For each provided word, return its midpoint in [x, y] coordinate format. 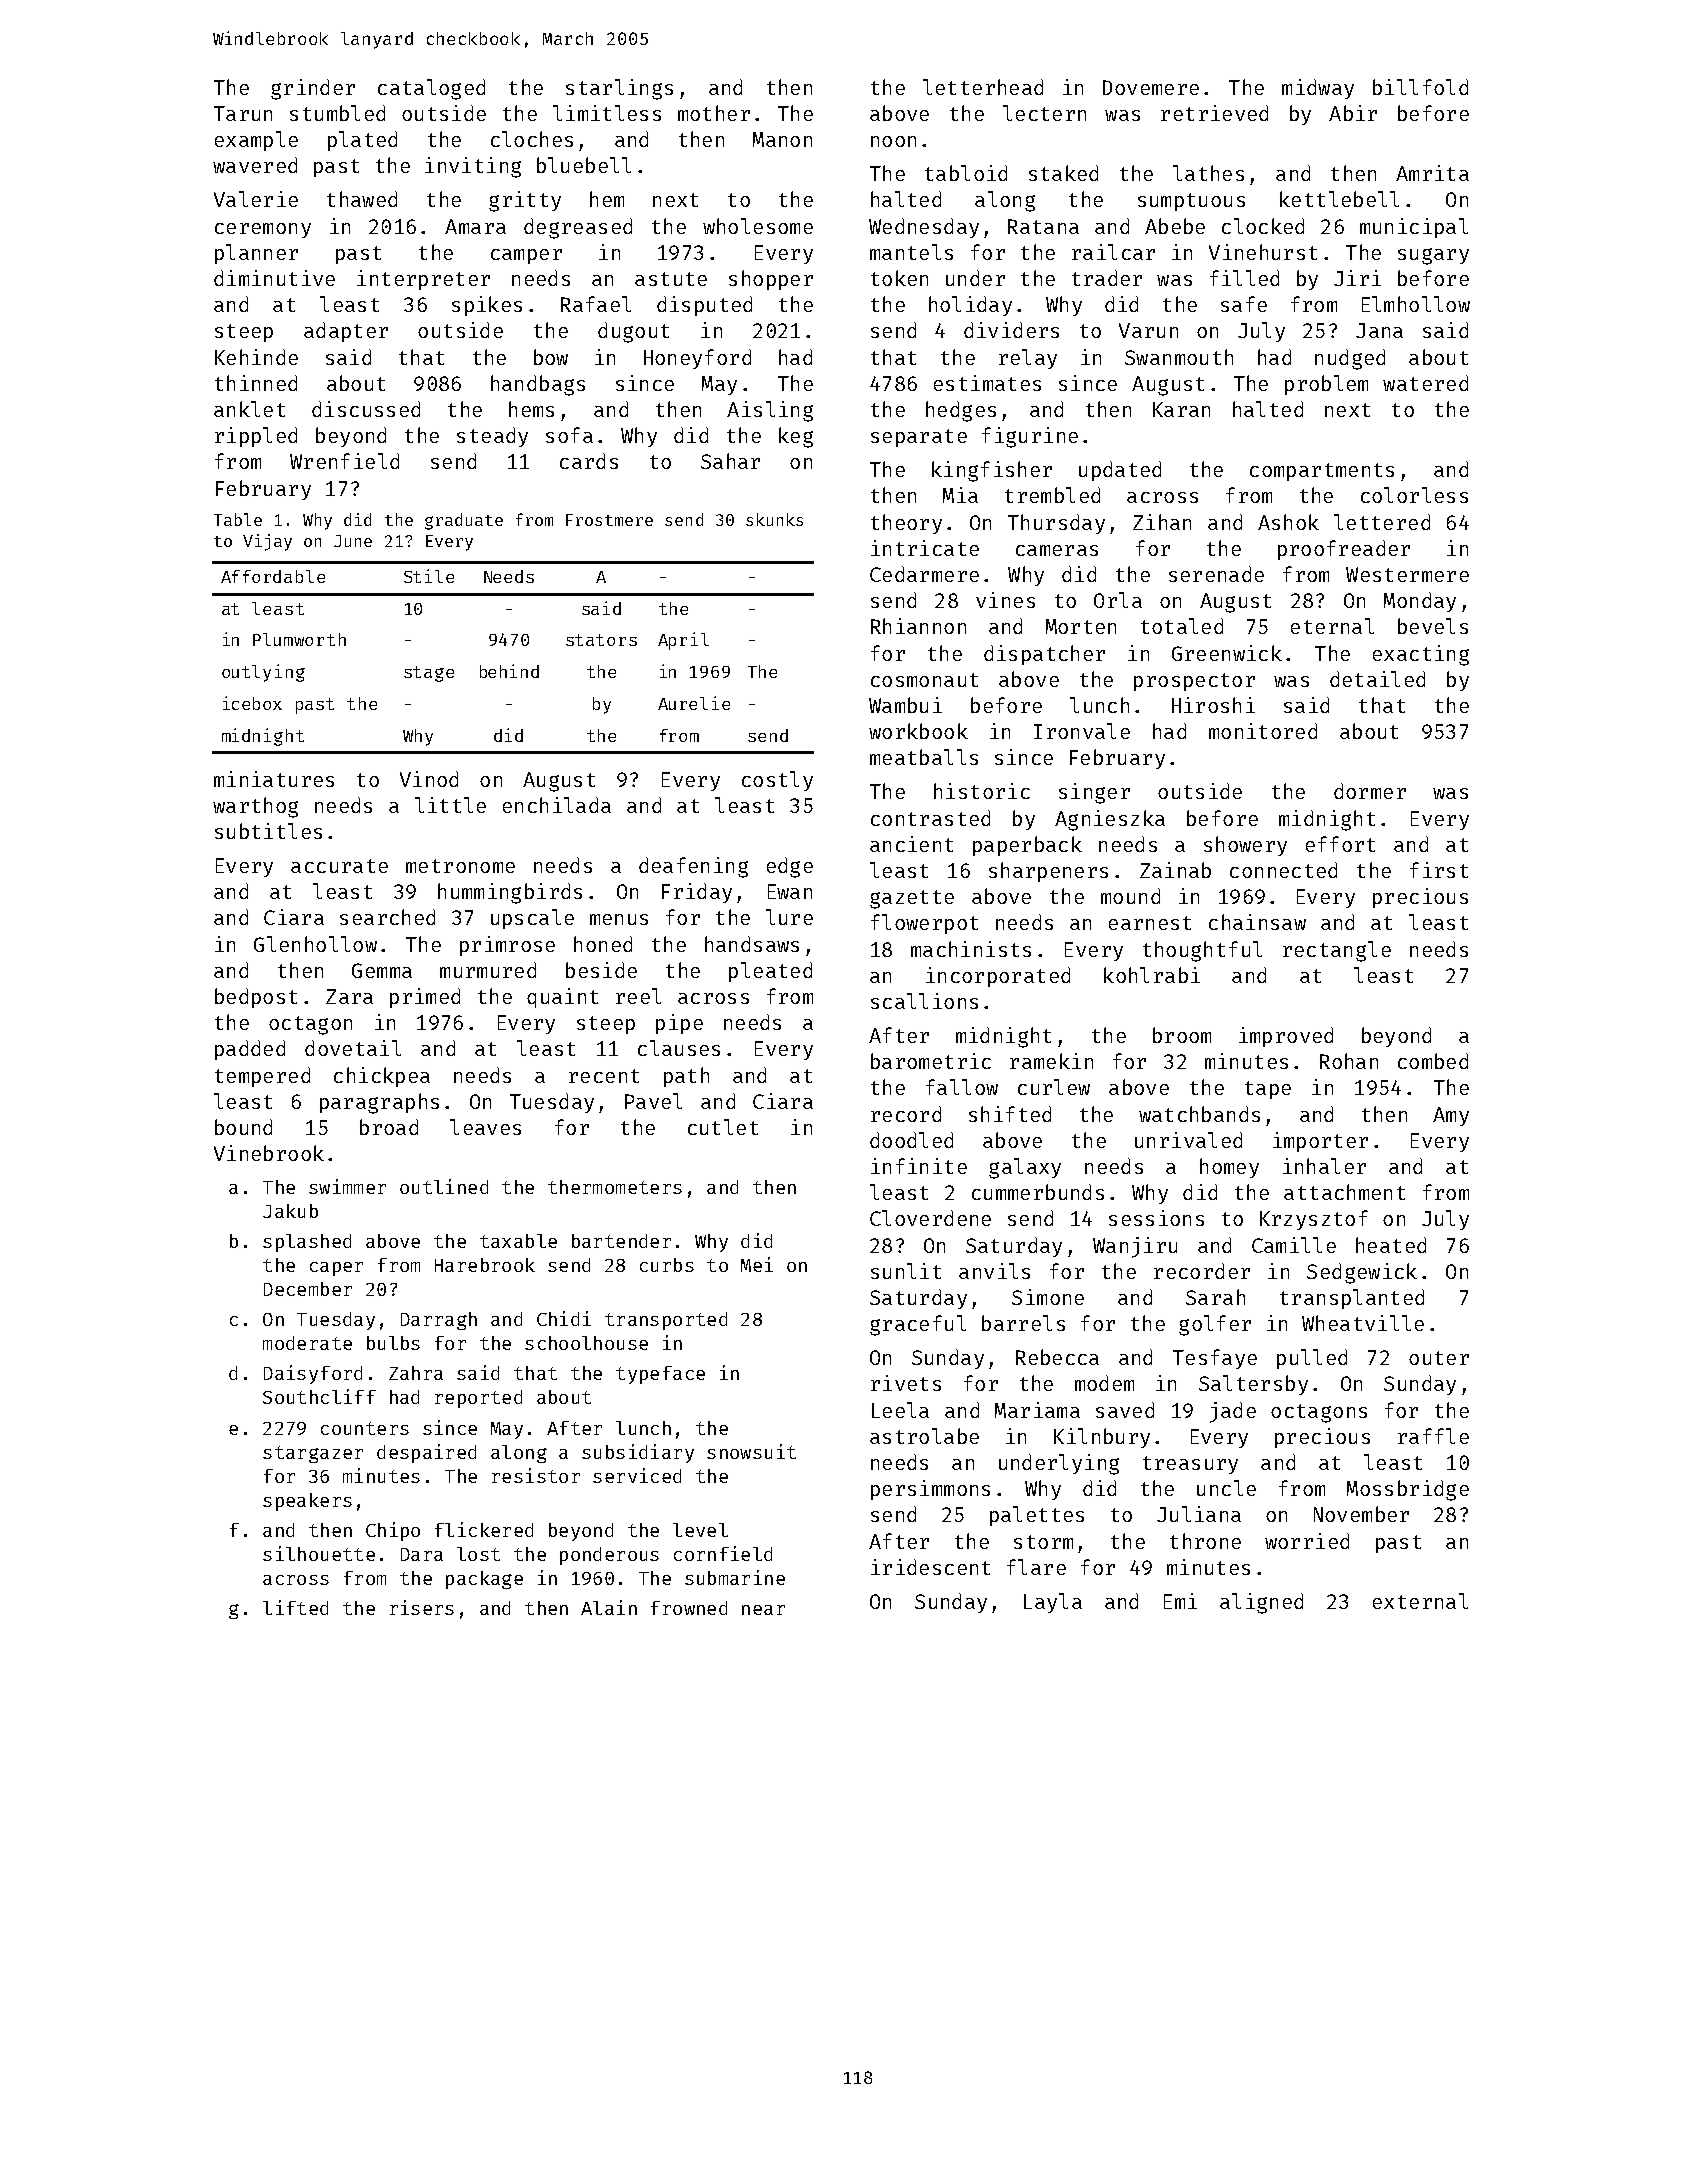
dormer [1370, 791]
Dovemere [1151, 87]
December [308, 1289]
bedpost [256, 998]
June [353, 541]
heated [1391, 1245]
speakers [307, 1502]
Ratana [1043, 226]
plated [362, 141]
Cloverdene [930, 1218]
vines [1005, 600]
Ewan [790, 891]
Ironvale [1082, 731]
